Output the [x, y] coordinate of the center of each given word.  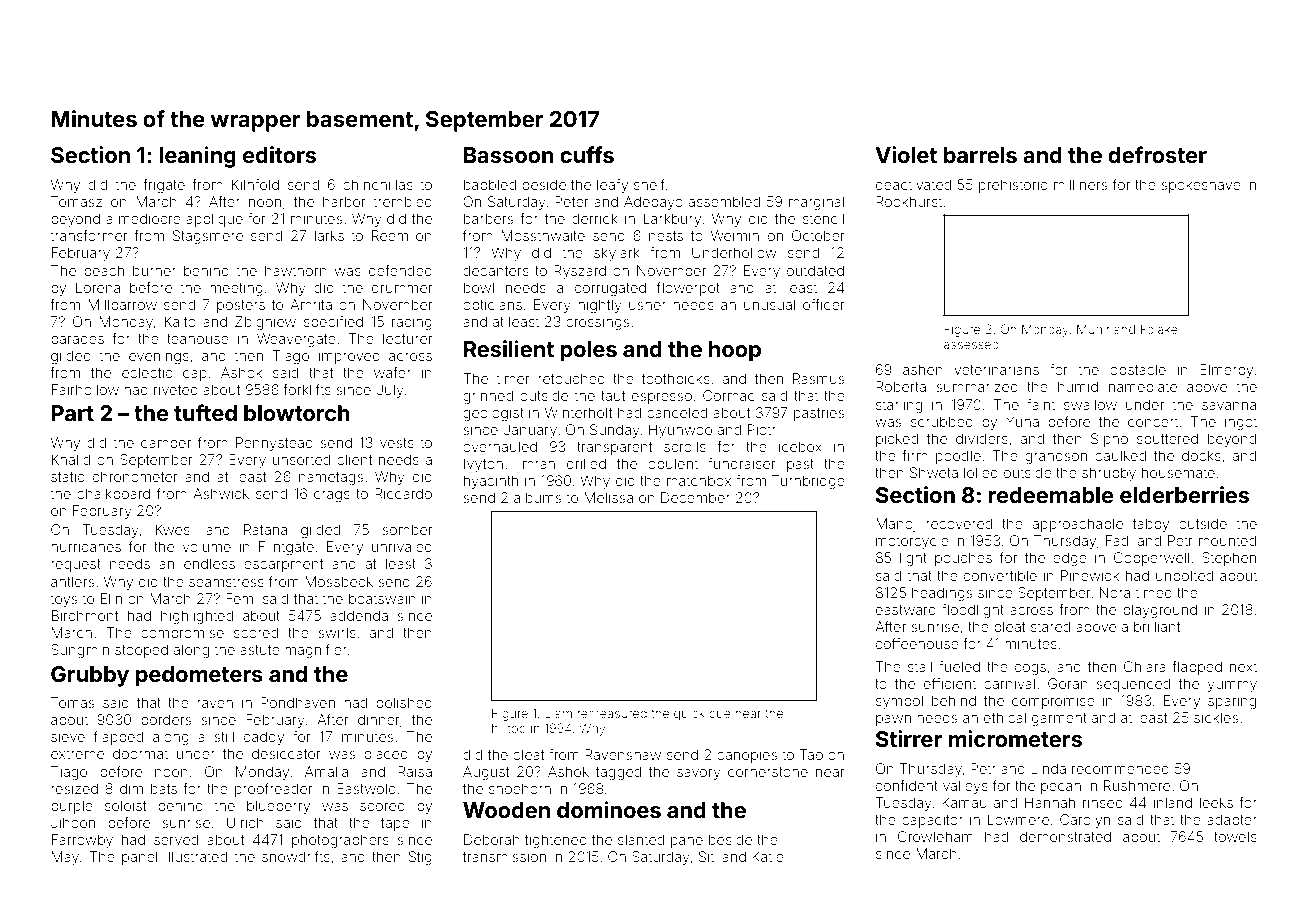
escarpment [283, 565]
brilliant [1157, 626]
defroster [1157, 155]
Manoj [896, 525]
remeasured [612, 713]
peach [104, 272]
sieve [68, 736]
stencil [823, 218]
